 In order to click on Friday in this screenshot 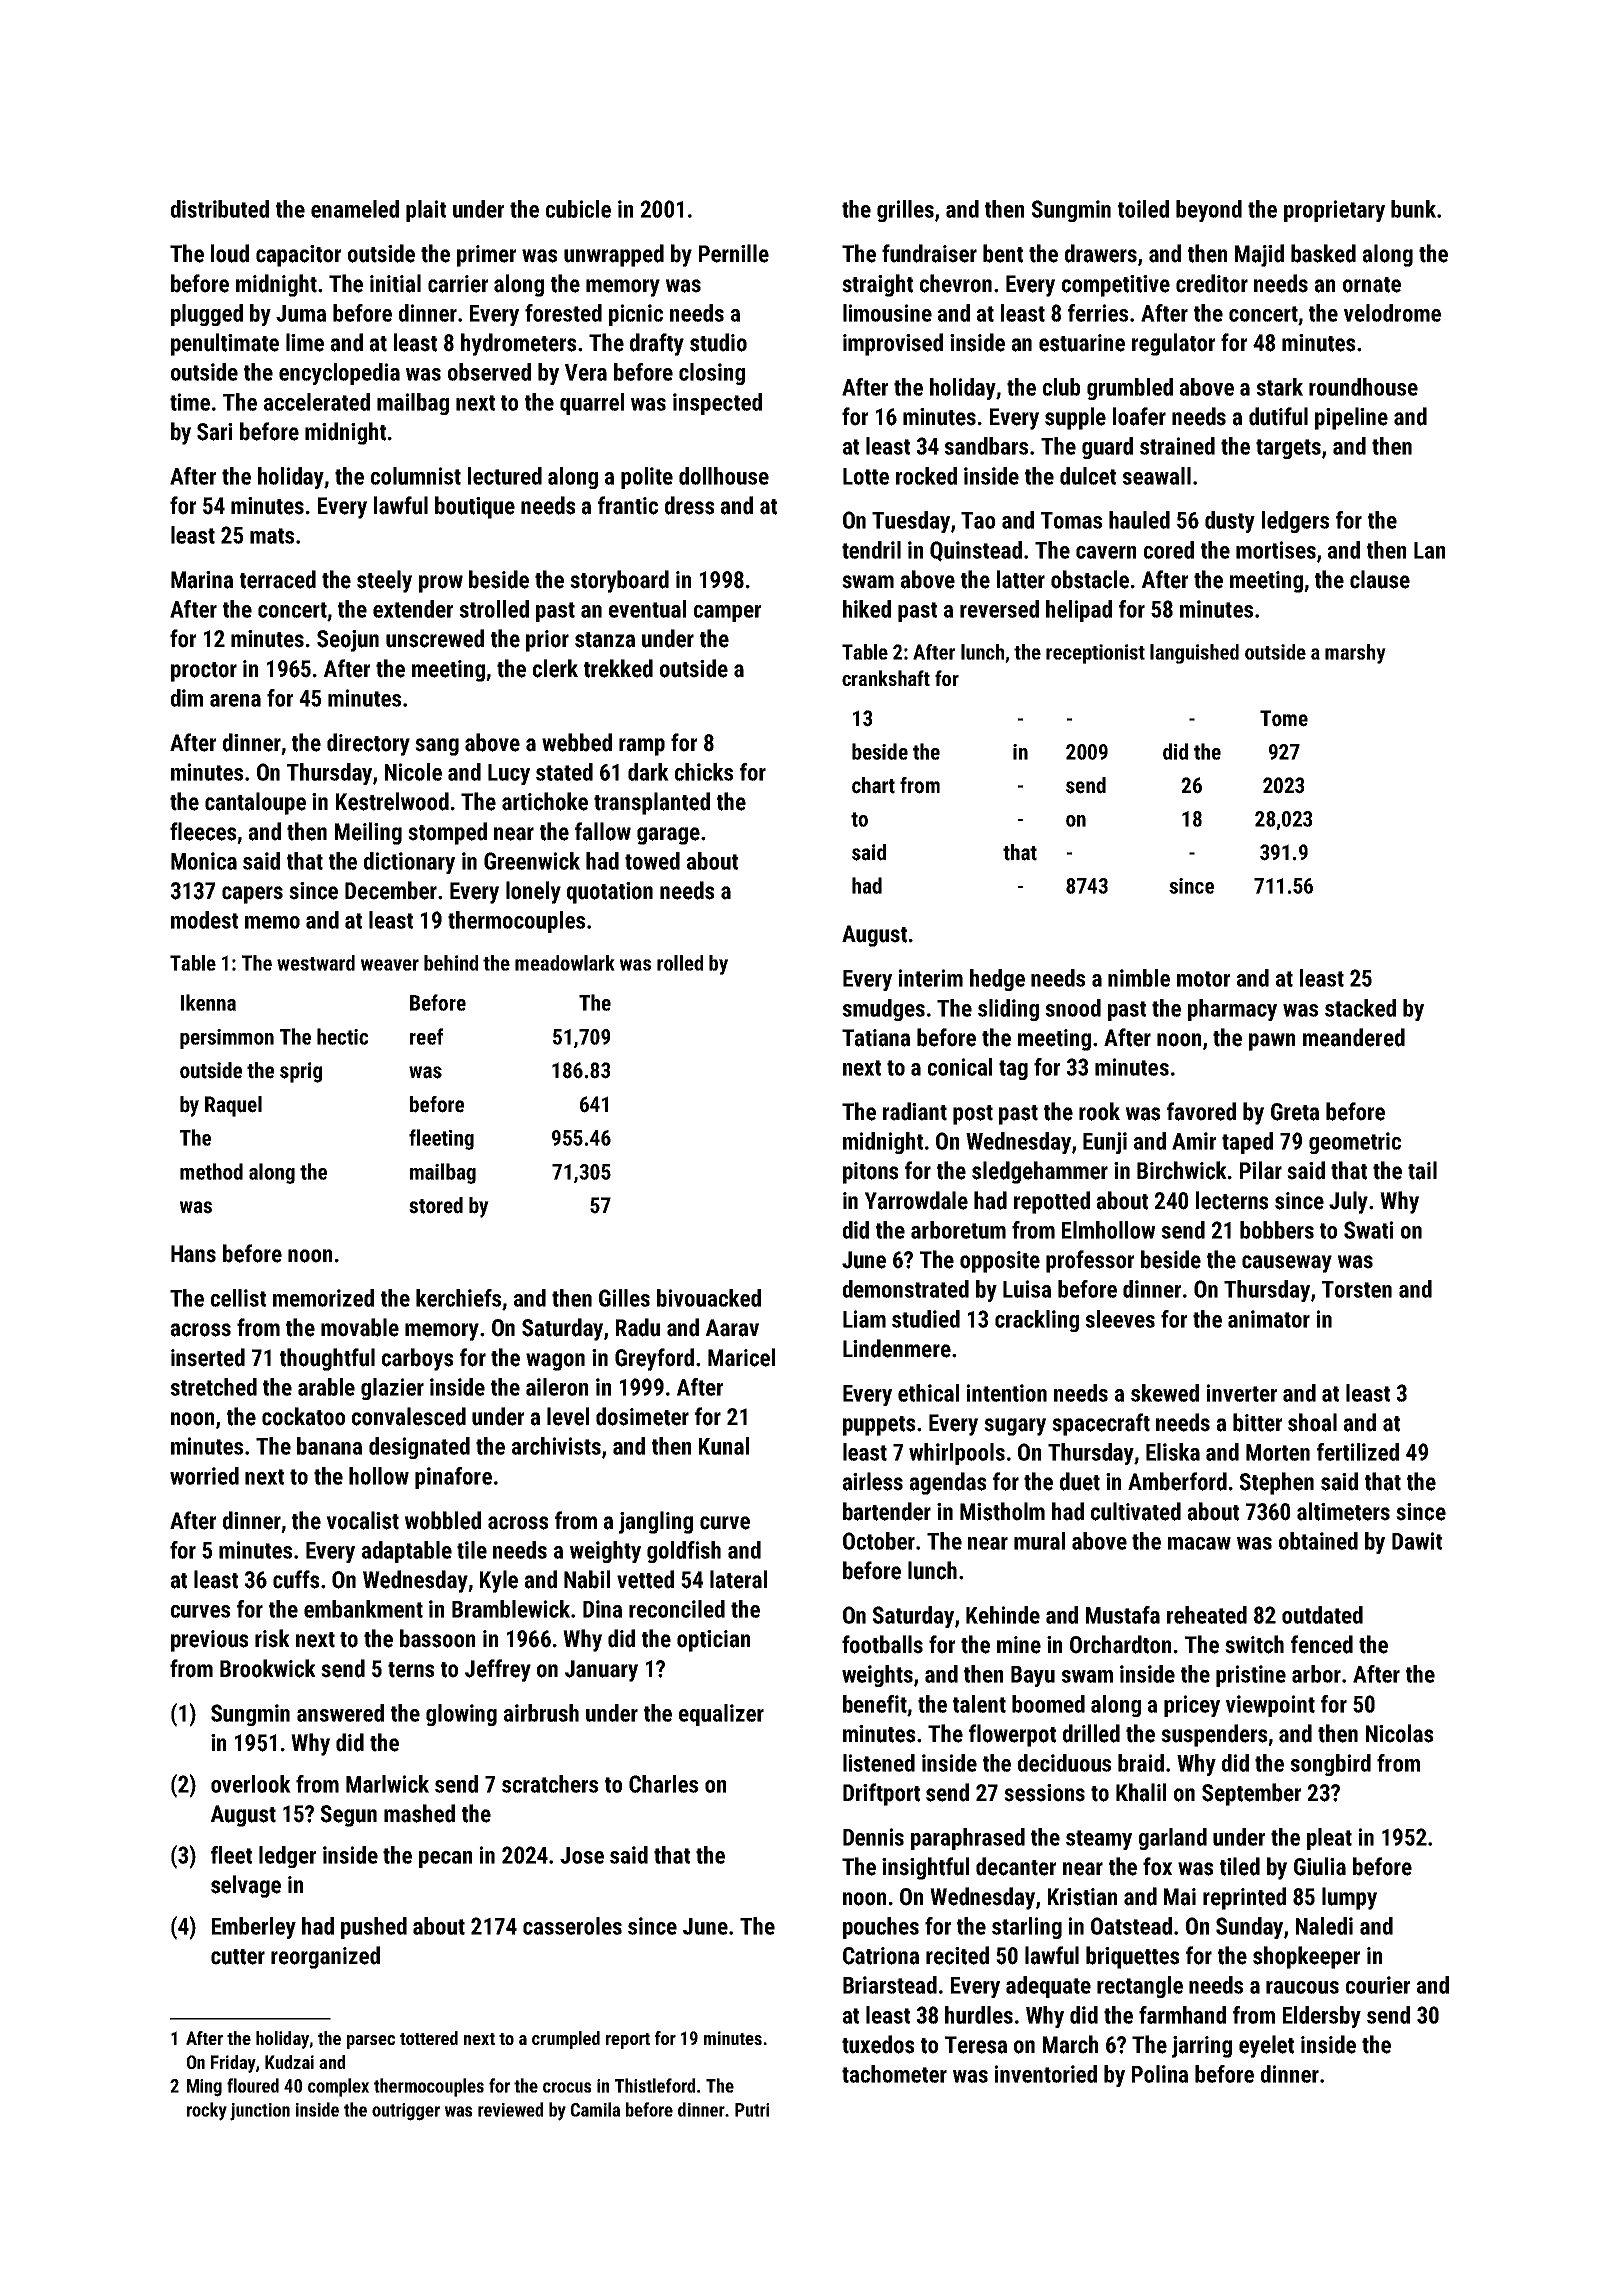, I will do `click(233, 2064)`.
